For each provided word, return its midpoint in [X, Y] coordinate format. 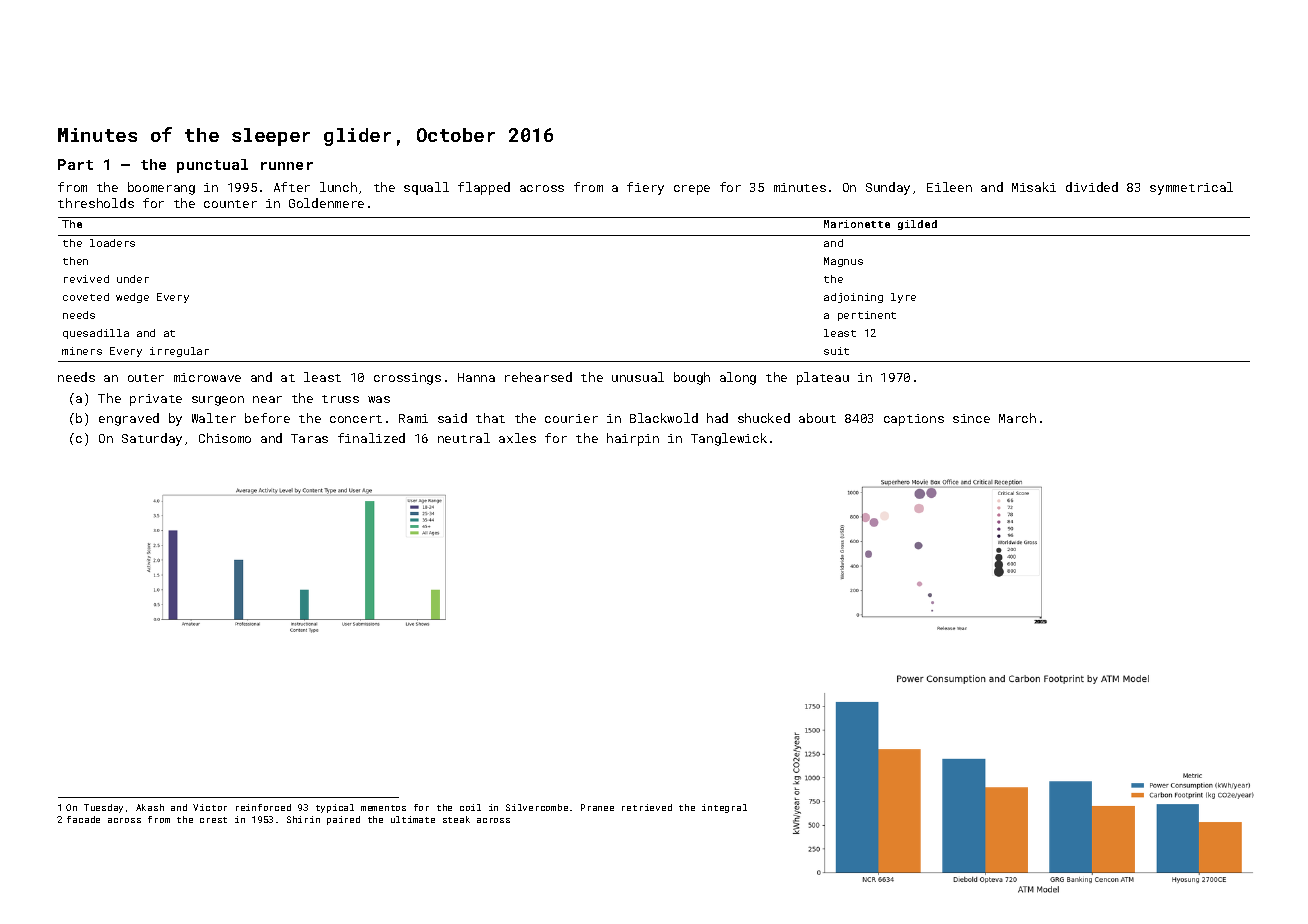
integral [724, 808]
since [971, 418]
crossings [407, 379]
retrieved [647, 807]
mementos [383, 808]
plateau [823, 378]
